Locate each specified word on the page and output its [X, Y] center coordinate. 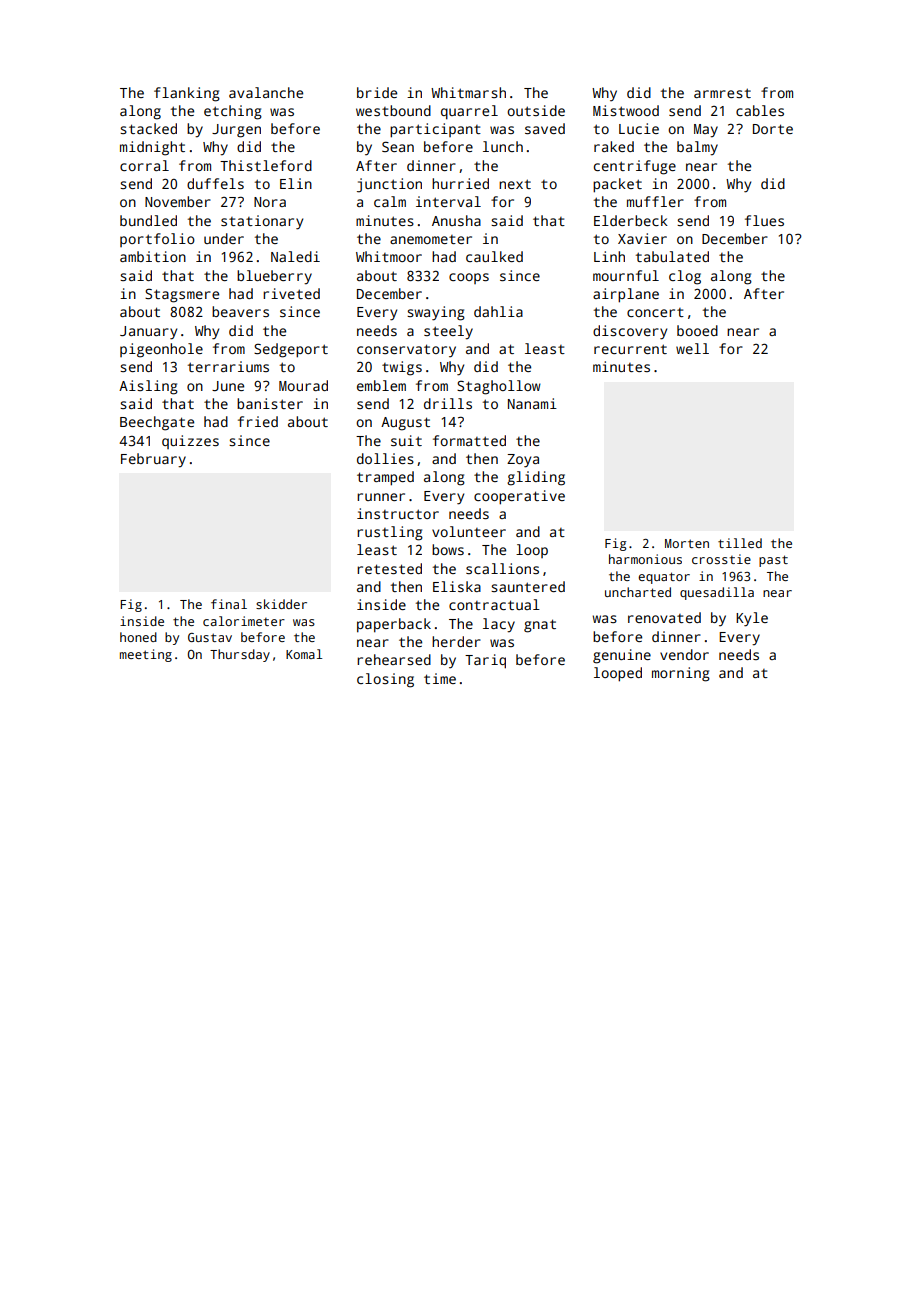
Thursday [240, 655]
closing [385, 680]
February [153, 460]
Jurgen [236, 131]
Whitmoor [389, 256]
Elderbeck [631, 220]
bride [377, 92]
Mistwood [626, 110]
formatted [469, 440]
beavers [240, 311]
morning [681, 674]
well [692, 348]
